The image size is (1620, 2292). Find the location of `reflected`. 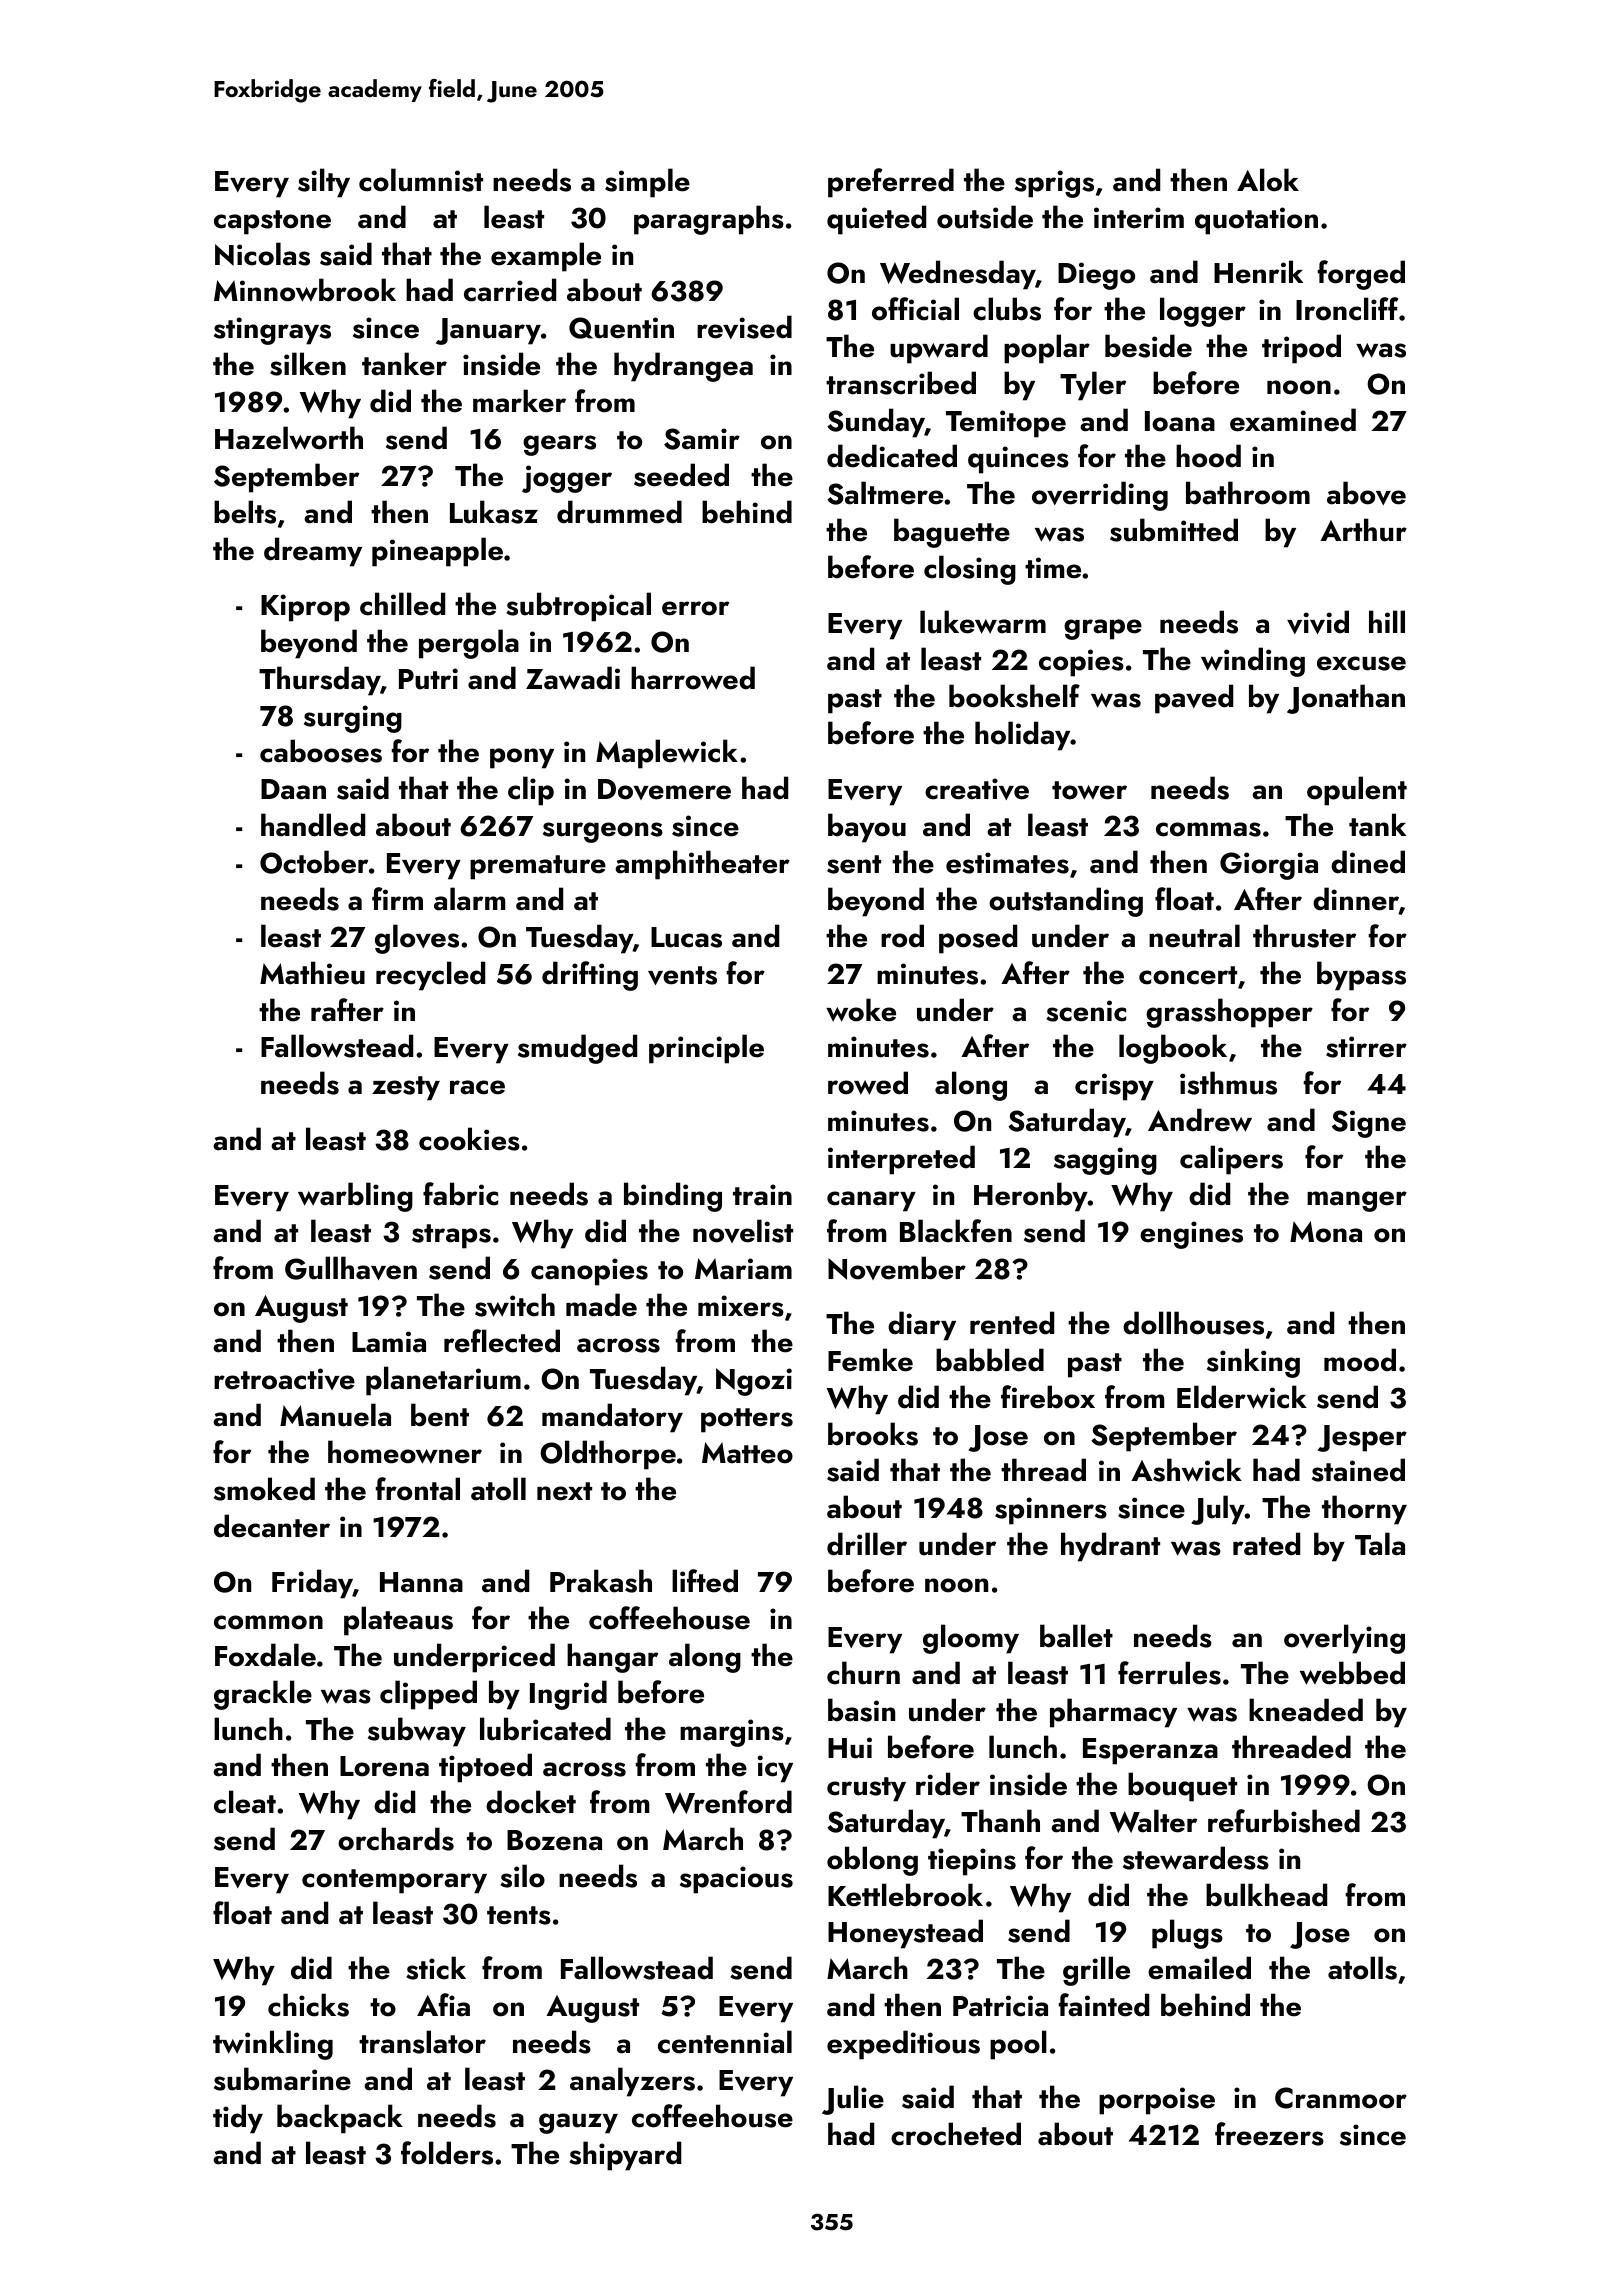

reflected is located at coordinates (502, 1341).
